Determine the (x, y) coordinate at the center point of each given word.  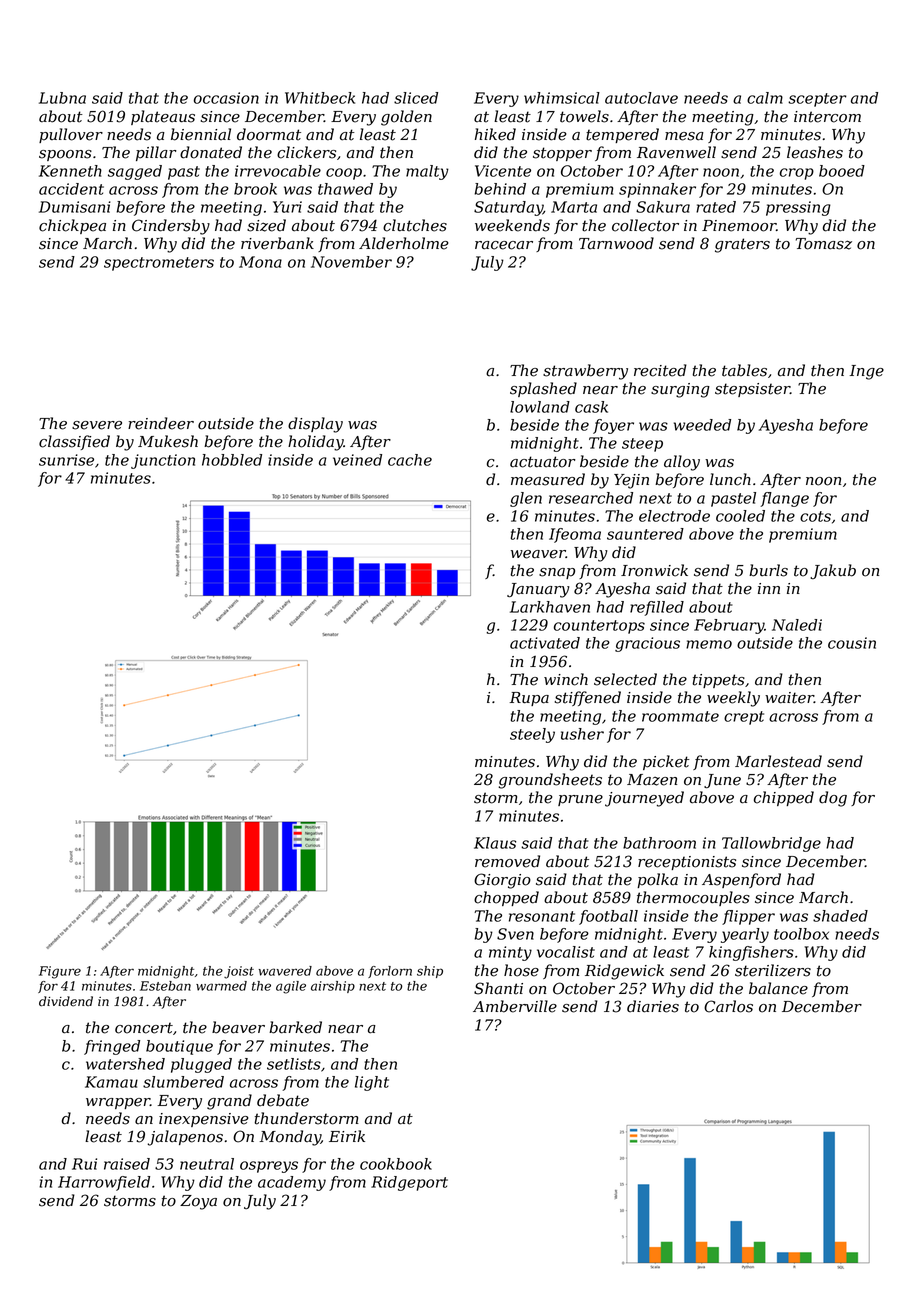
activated (545, 643)
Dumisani (75, 207)
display (315, 425)
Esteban (165, 986)
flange (784, 499)
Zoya (198, 1202)
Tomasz (824, 244)
